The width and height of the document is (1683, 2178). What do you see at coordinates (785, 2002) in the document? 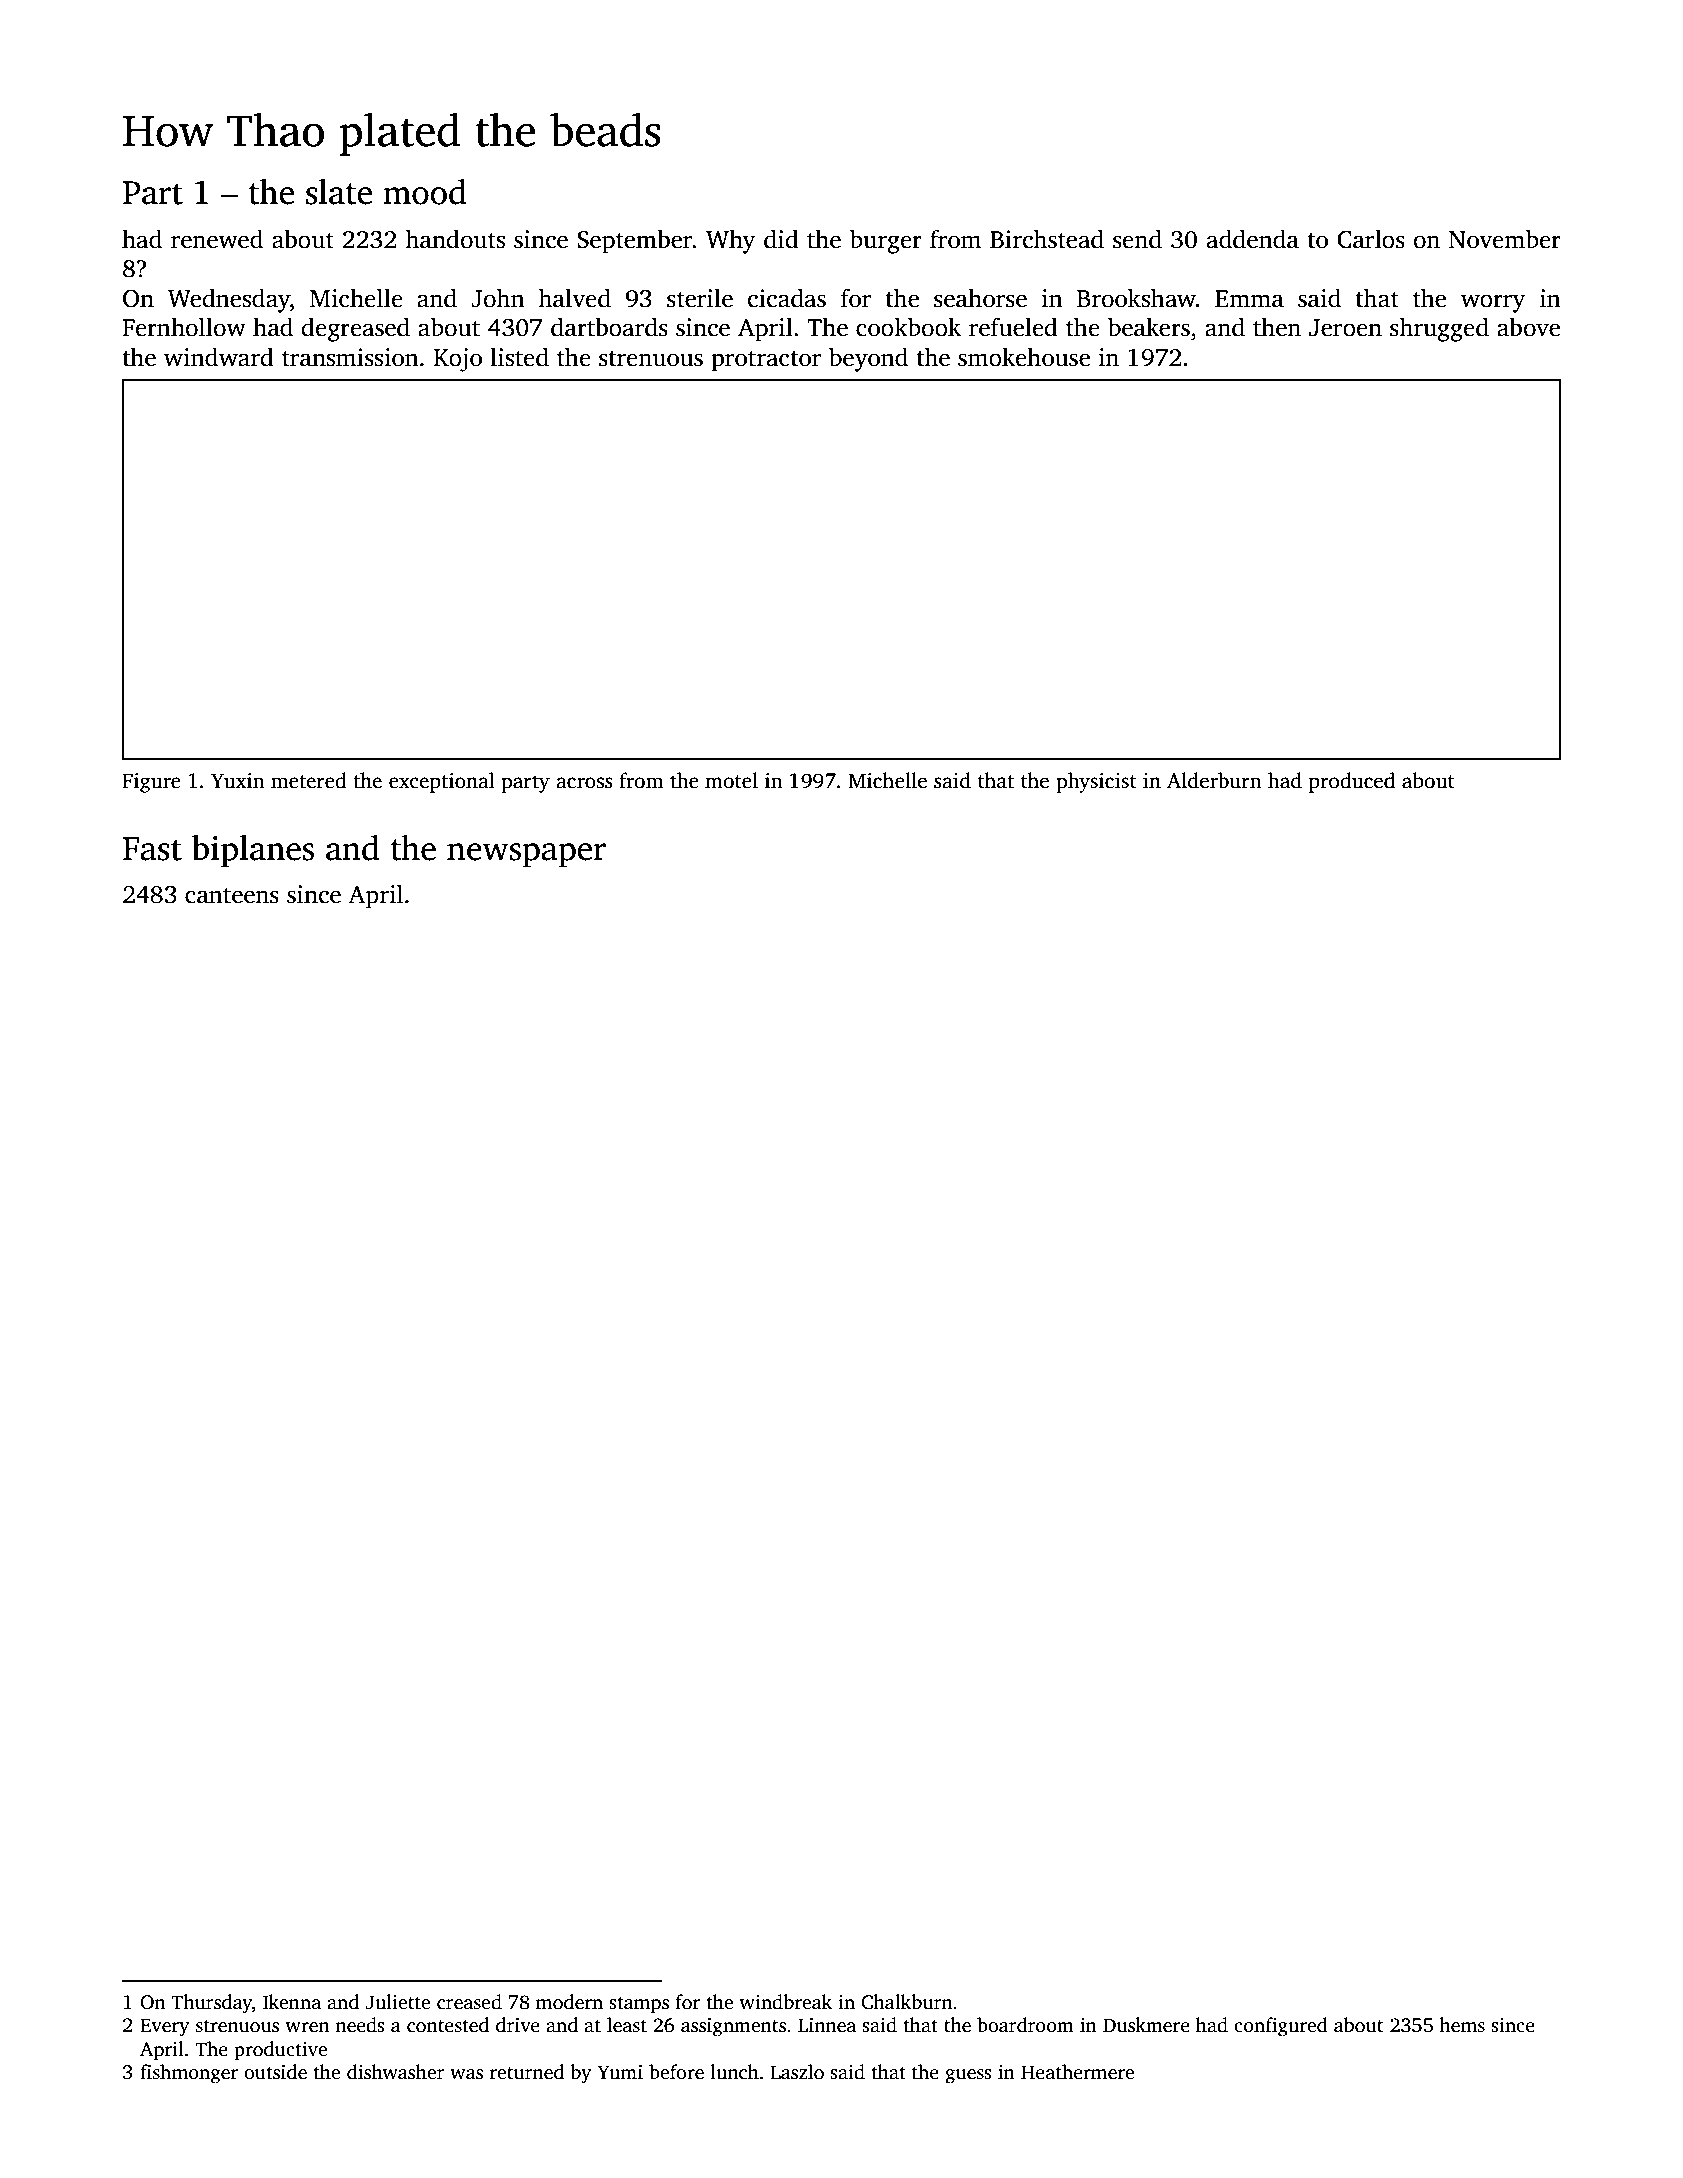
I see `windbreak` at bounding box center [785, 2002].
